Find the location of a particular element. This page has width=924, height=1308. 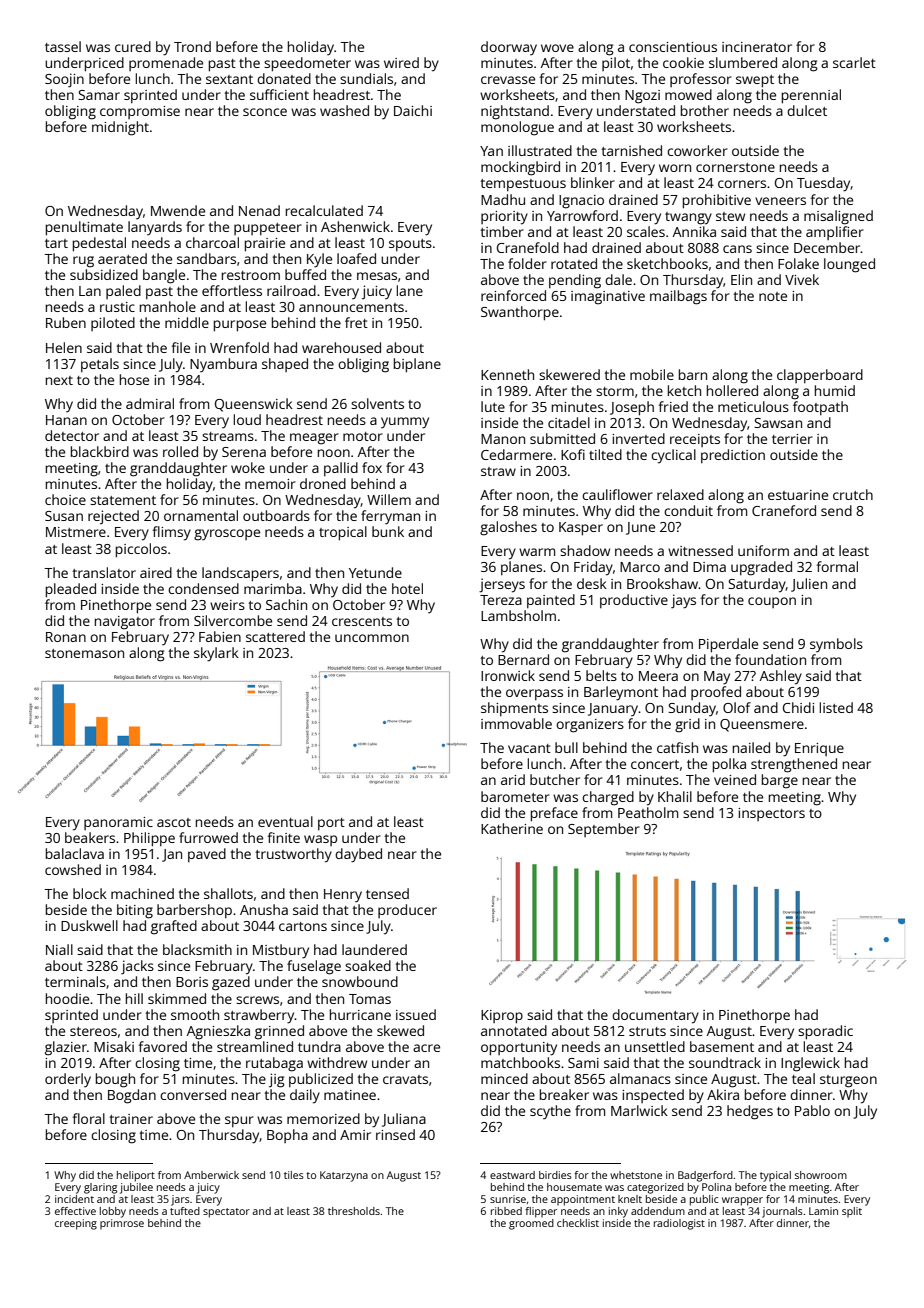

coupon is located at coordinates (772, 602).
